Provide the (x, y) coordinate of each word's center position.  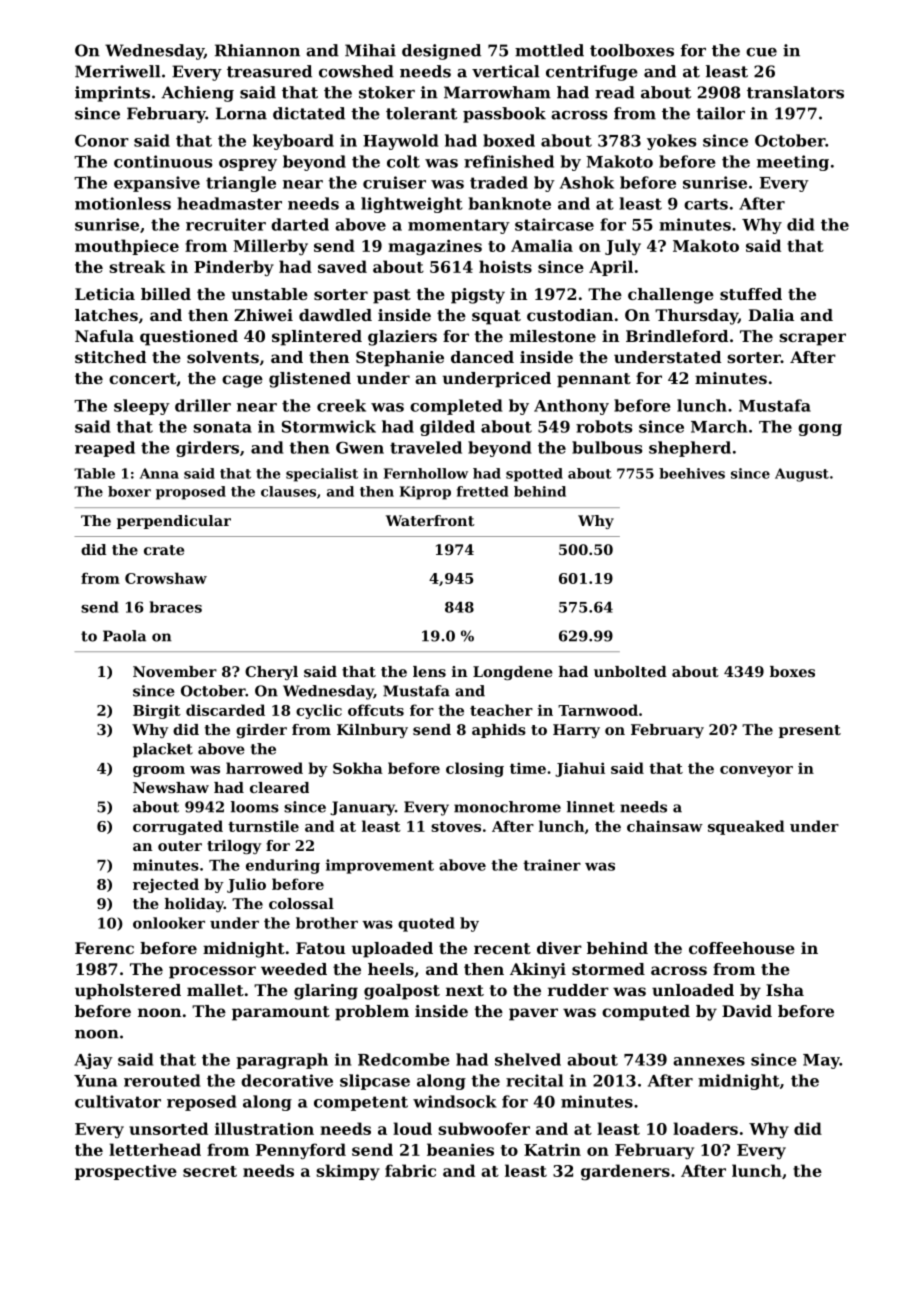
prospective (126, 1172)
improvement (380, 866)
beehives (692, 473)
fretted (482, 491)
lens (429, 671)
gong (820, 430)
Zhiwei (263, 315)
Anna (159, 473)
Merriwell (118, 71)
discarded (225, 710)
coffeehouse (742, 948)
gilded (447, 428)
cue (761, 52)
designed (441, 52)
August (802, 475)
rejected (166, 885)
